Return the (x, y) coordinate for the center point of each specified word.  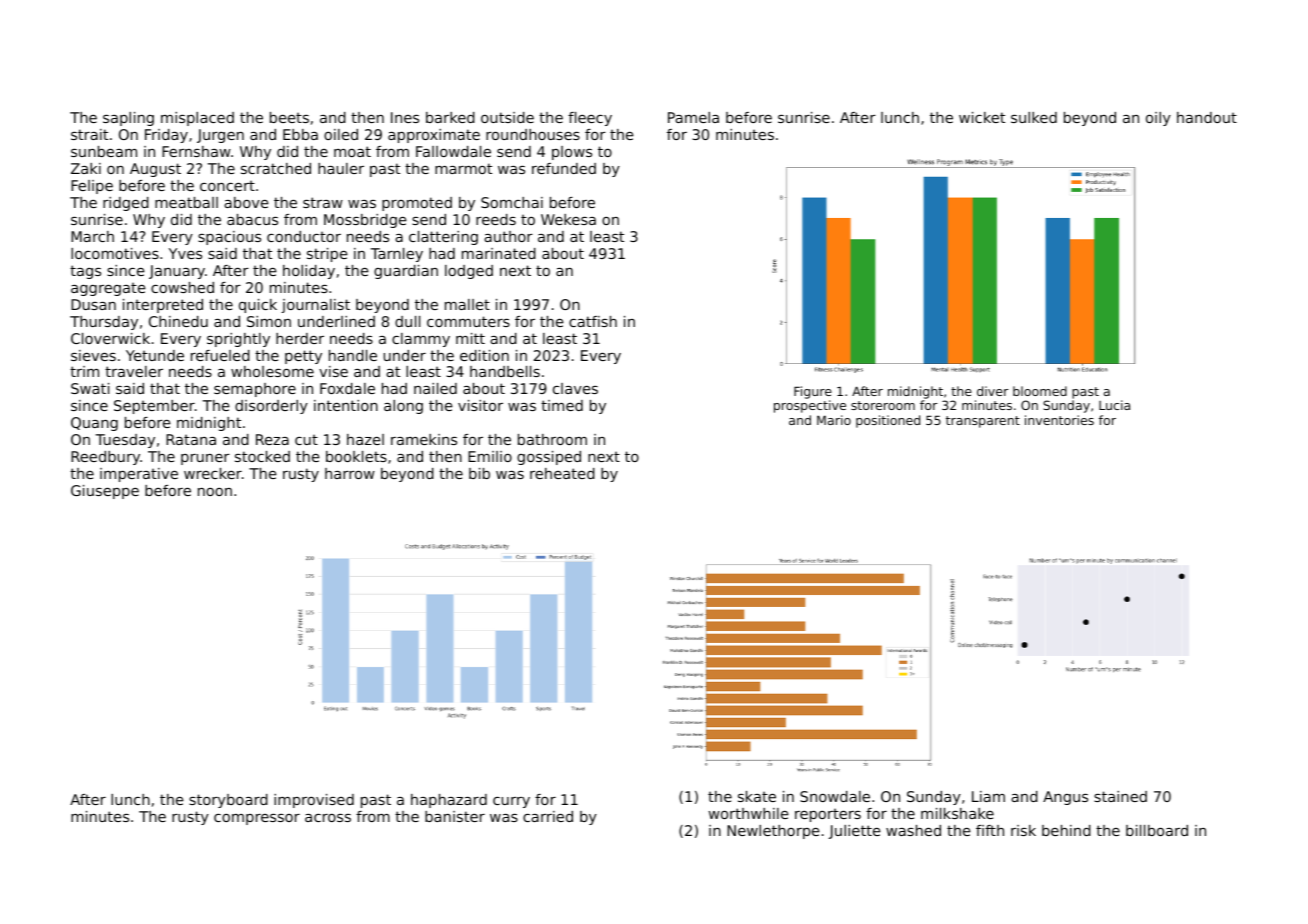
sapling (128, 119)
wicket (982, 117)
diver (992, 391)
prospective (810, 406)
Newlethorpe (773, 832)
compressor (257, 819)
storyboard (228, 801)
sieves (93, 355)
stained (1120, 796)
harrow (350, 473)
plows (572, 153)
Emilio (490, 456)
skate (757, 796)
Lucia (1114, 405)
